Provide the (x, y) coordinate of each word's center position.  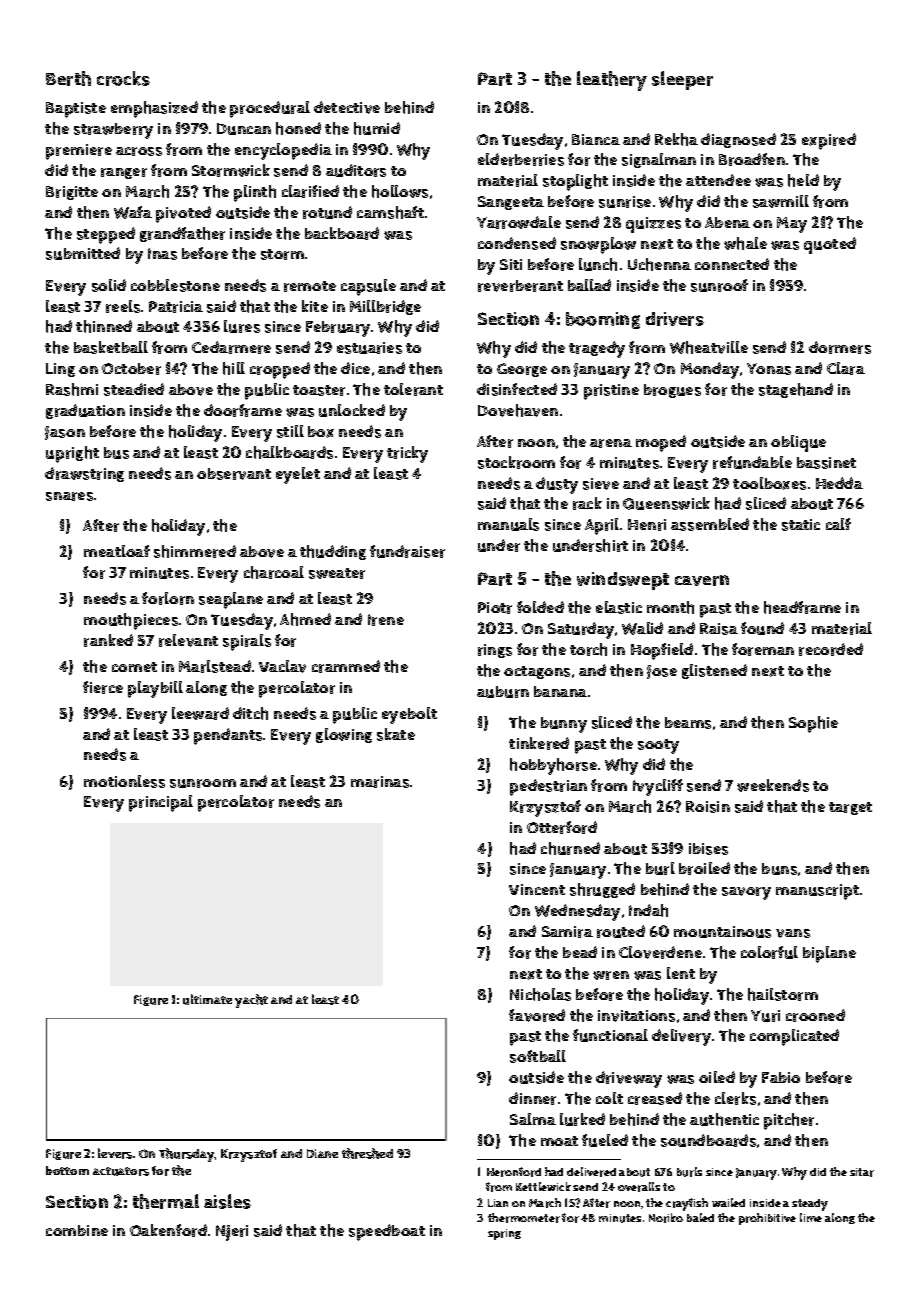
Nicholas (540, 994)
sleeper (682, 80)
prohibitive (767, 1219)
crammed (346, 666)
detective (347, 107)
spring (504, 1234)
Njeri (232, 1233)
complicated (794, 1037)
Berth (68, 78)
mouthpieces (131, 621)
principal (161, 803)
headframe (802, 607)
